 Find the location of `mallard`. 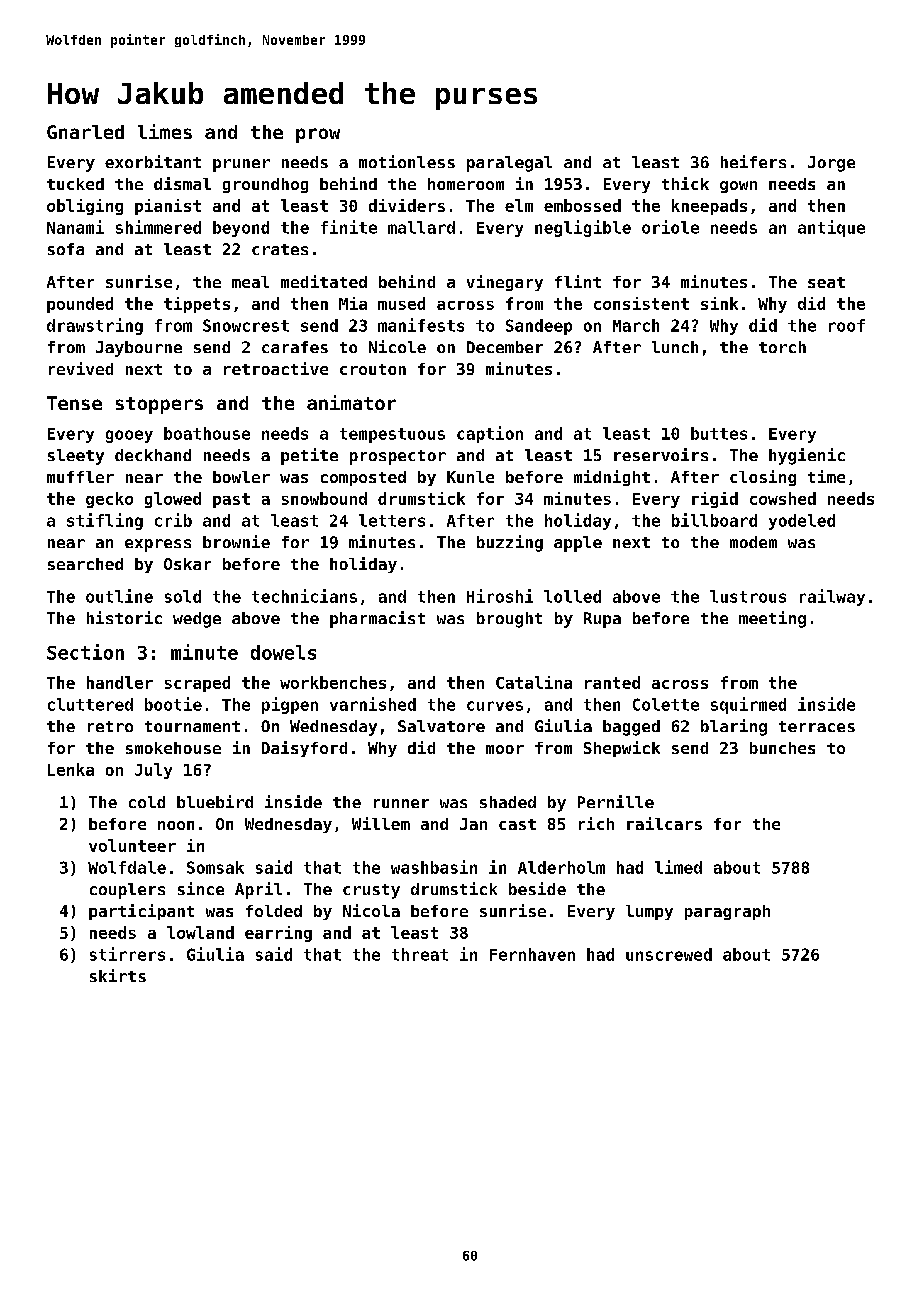

mallard is located at coordinates (421, 227).
